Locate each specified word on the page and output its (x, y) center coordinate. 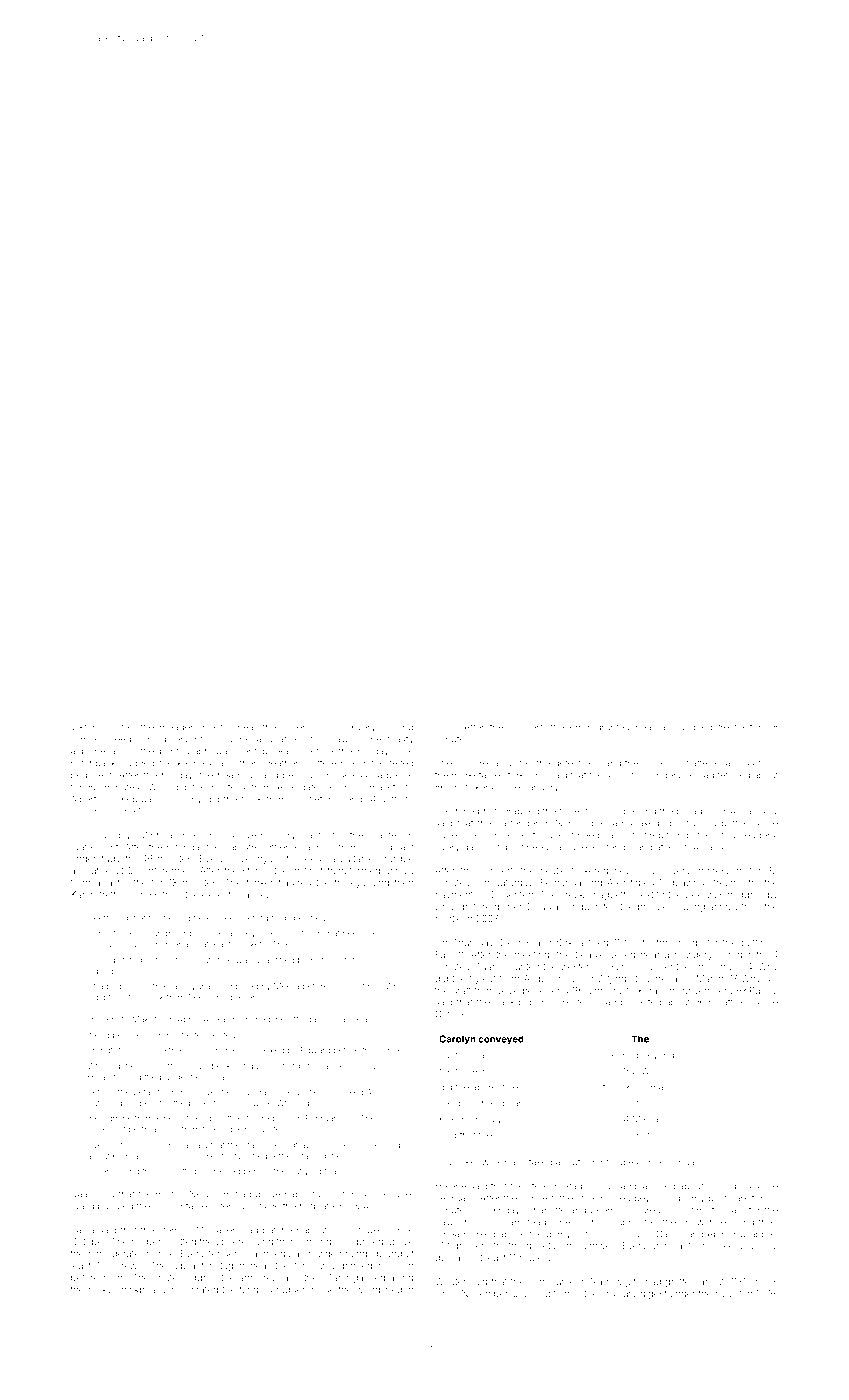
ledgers (759, 836)
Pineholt (172, 1118)
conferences (165, 870)
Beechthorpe (214, 997)
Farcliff (450, 954)
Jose (523, 1293)
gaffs (391, 800)
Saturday (514, 883)
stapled (312, 1157)
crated (204, 1289)
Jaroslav (760, 811)
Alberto (86, 799)
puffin (754, 943)
